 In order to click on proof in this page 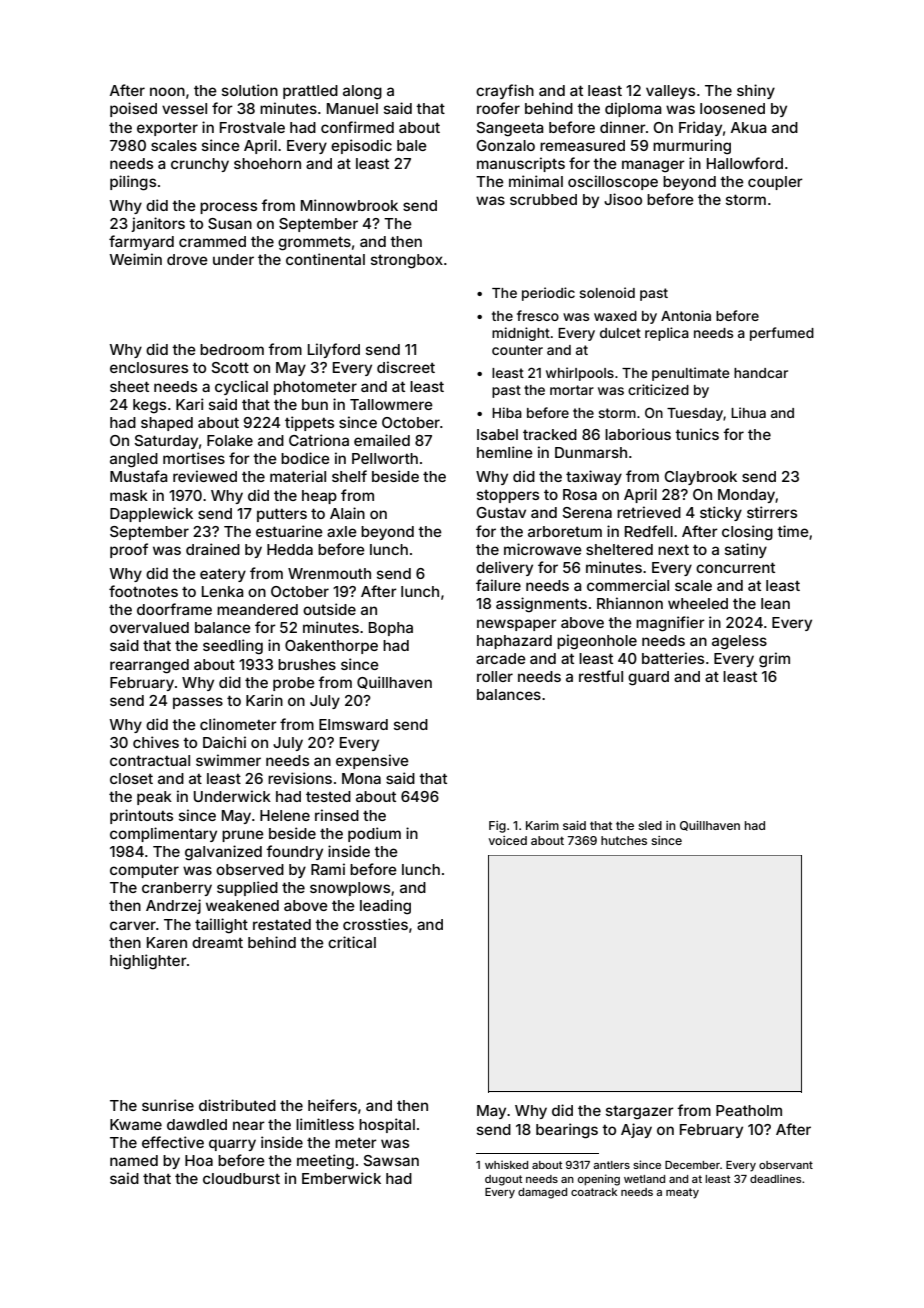, I will do `click(129, 550)`.
